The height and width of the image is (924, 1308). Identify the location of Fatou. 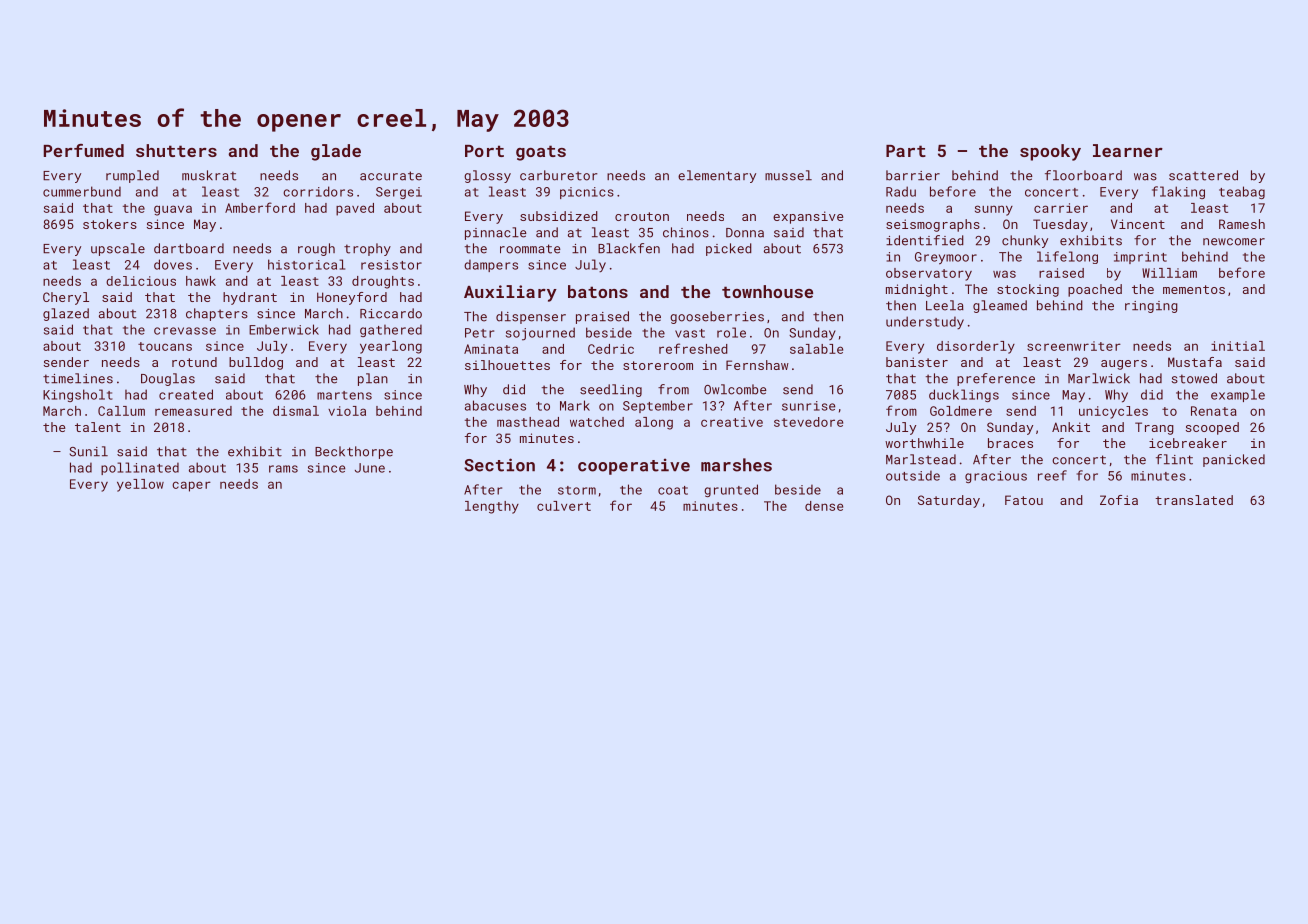
(1024, 500).
